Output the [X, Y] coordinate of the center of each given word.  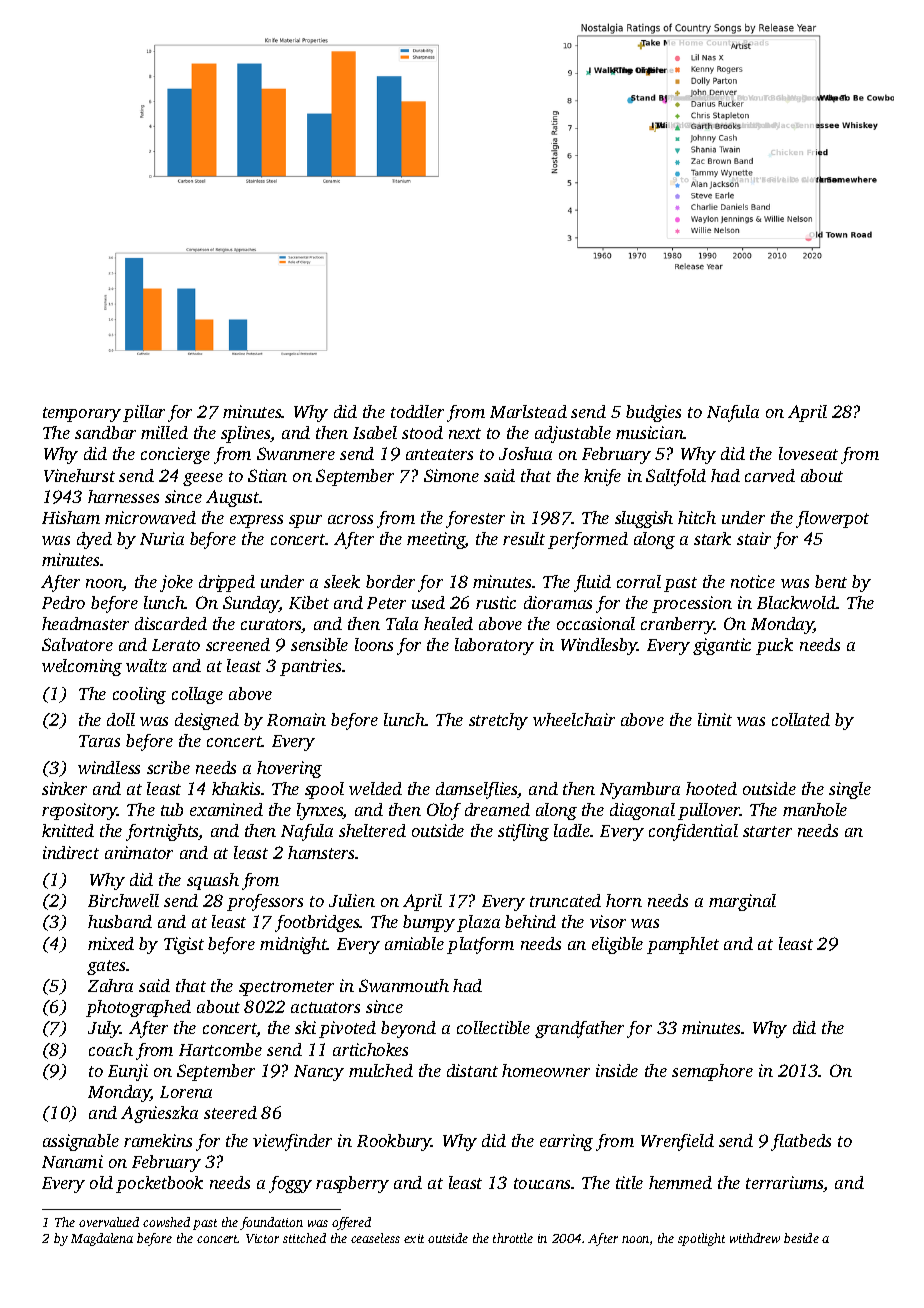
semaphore [712, 1072]
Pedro [63, 602]
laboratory [494, 646]
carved [770, 475]
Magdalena [102, 1239]
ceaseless [375, 1238]
